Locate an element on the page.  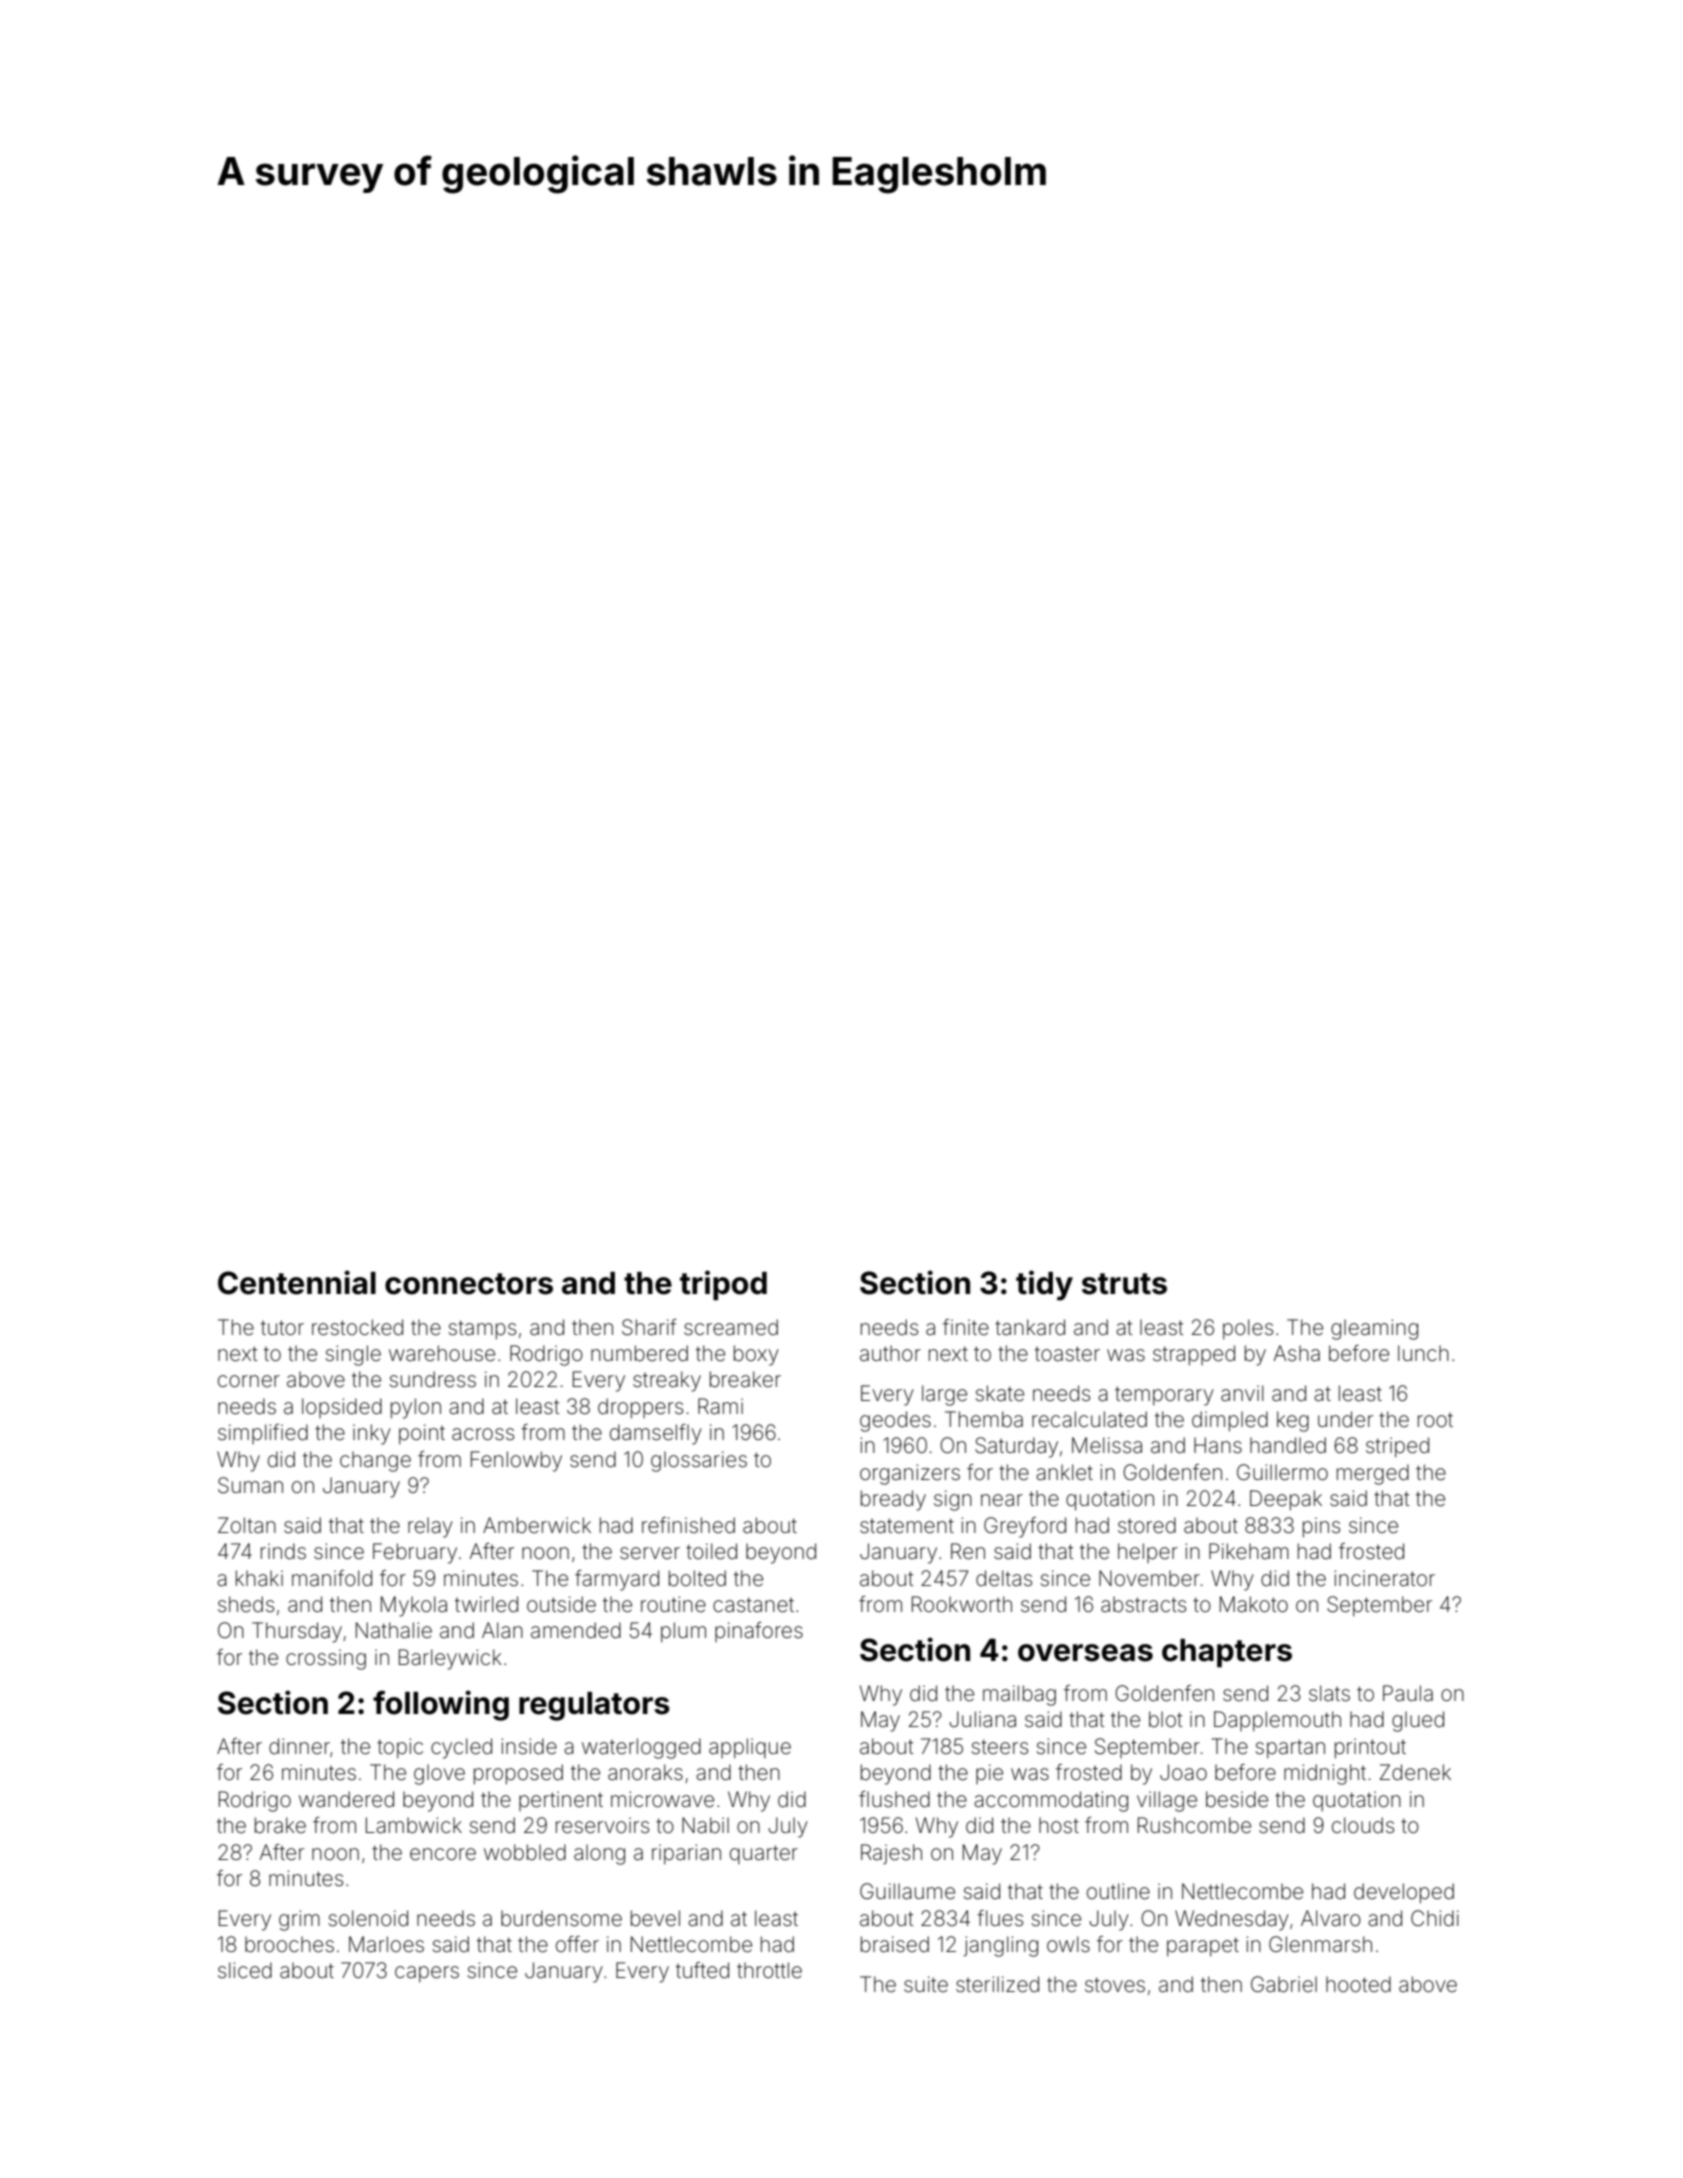
capers is located at coordinates (427, 1974).
